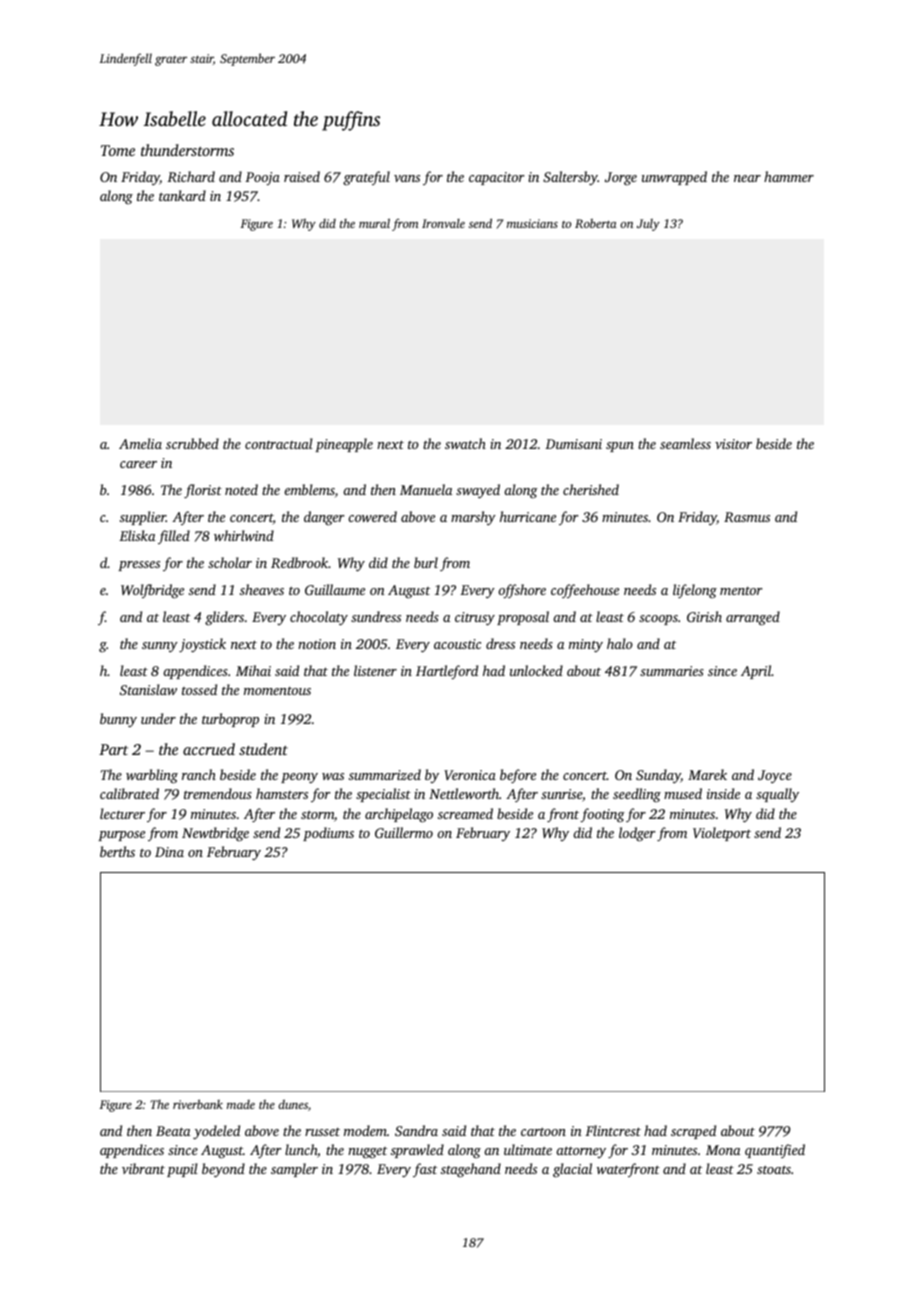 The height and width of the document is (1308, 924). I want to click on Richard, so click(191, 176).
